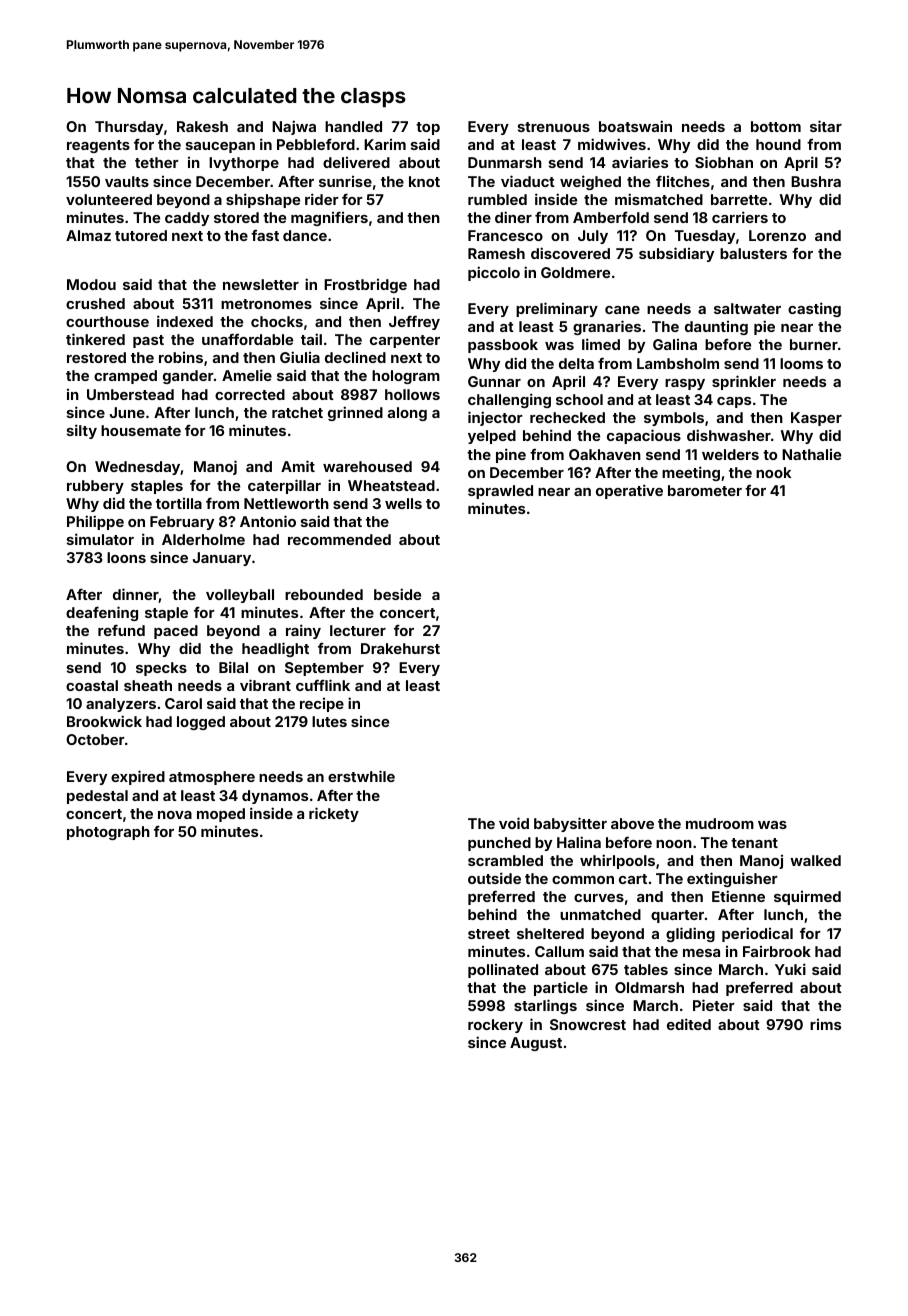 The width and height of the image is (908, 1316). What do you see at coordinates (550, 933) in the image?
I see `sheltered` at bounding box center [550, 933].
